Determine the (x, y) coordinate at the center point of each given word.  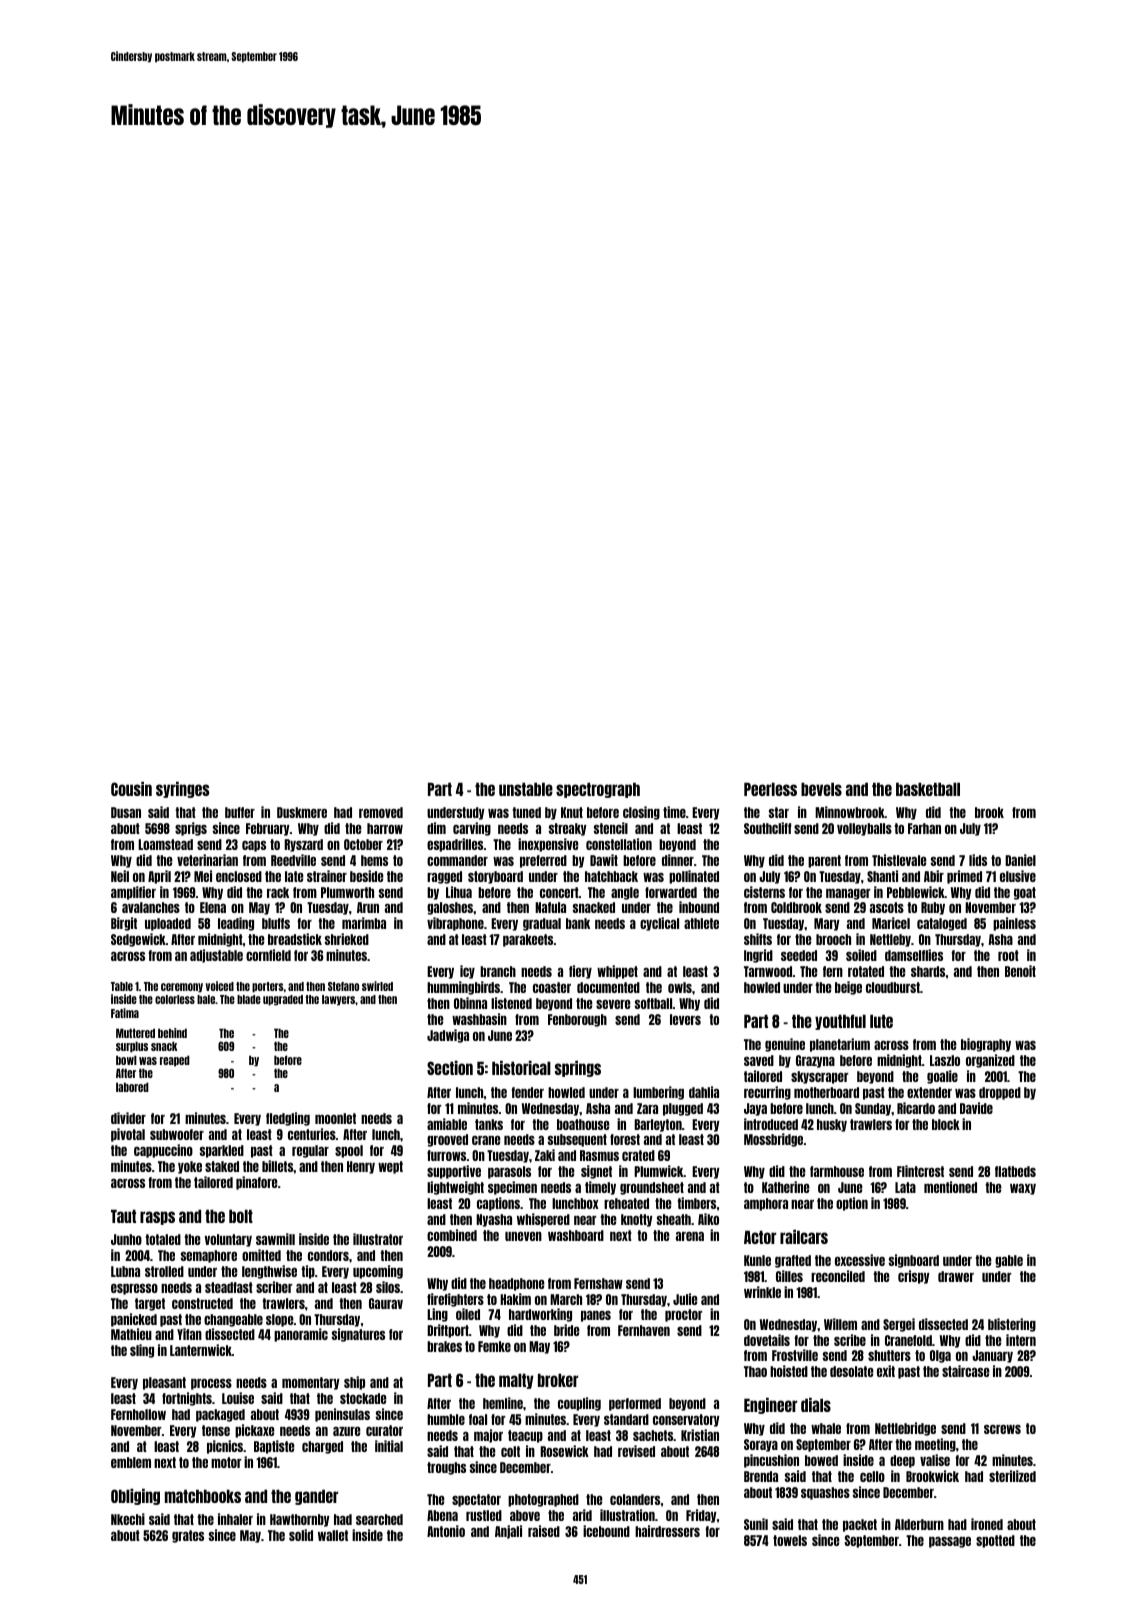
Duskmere (302, 812)
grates (188, 1536)
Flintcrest (920, 1171)
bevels (821, 789)
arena (690, 1236)
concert (559, 892)
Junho (126, 1239)
